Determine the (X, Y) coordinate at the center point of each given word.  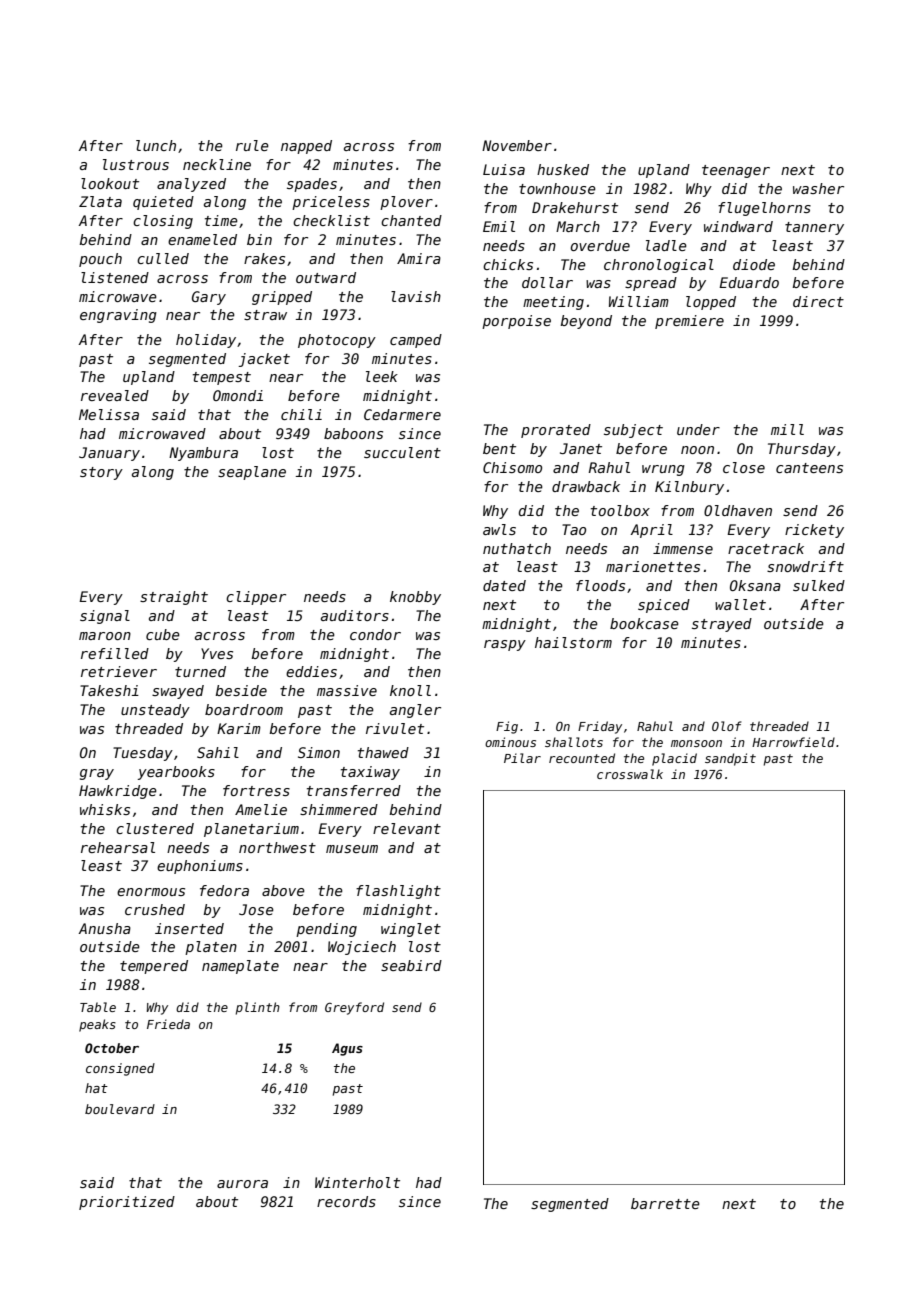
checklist (331, 220)
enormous (151, 892)
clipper (256, 598)
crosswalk (630, 774)
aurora (242, 1184)
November (517, 145)
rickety (814, 531)
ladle (666, 245)
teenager (736, 171)
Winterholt (357, 1182)
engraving (118, 316)
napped (306, 147)
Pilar (522, 758)
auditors (355, 615)
